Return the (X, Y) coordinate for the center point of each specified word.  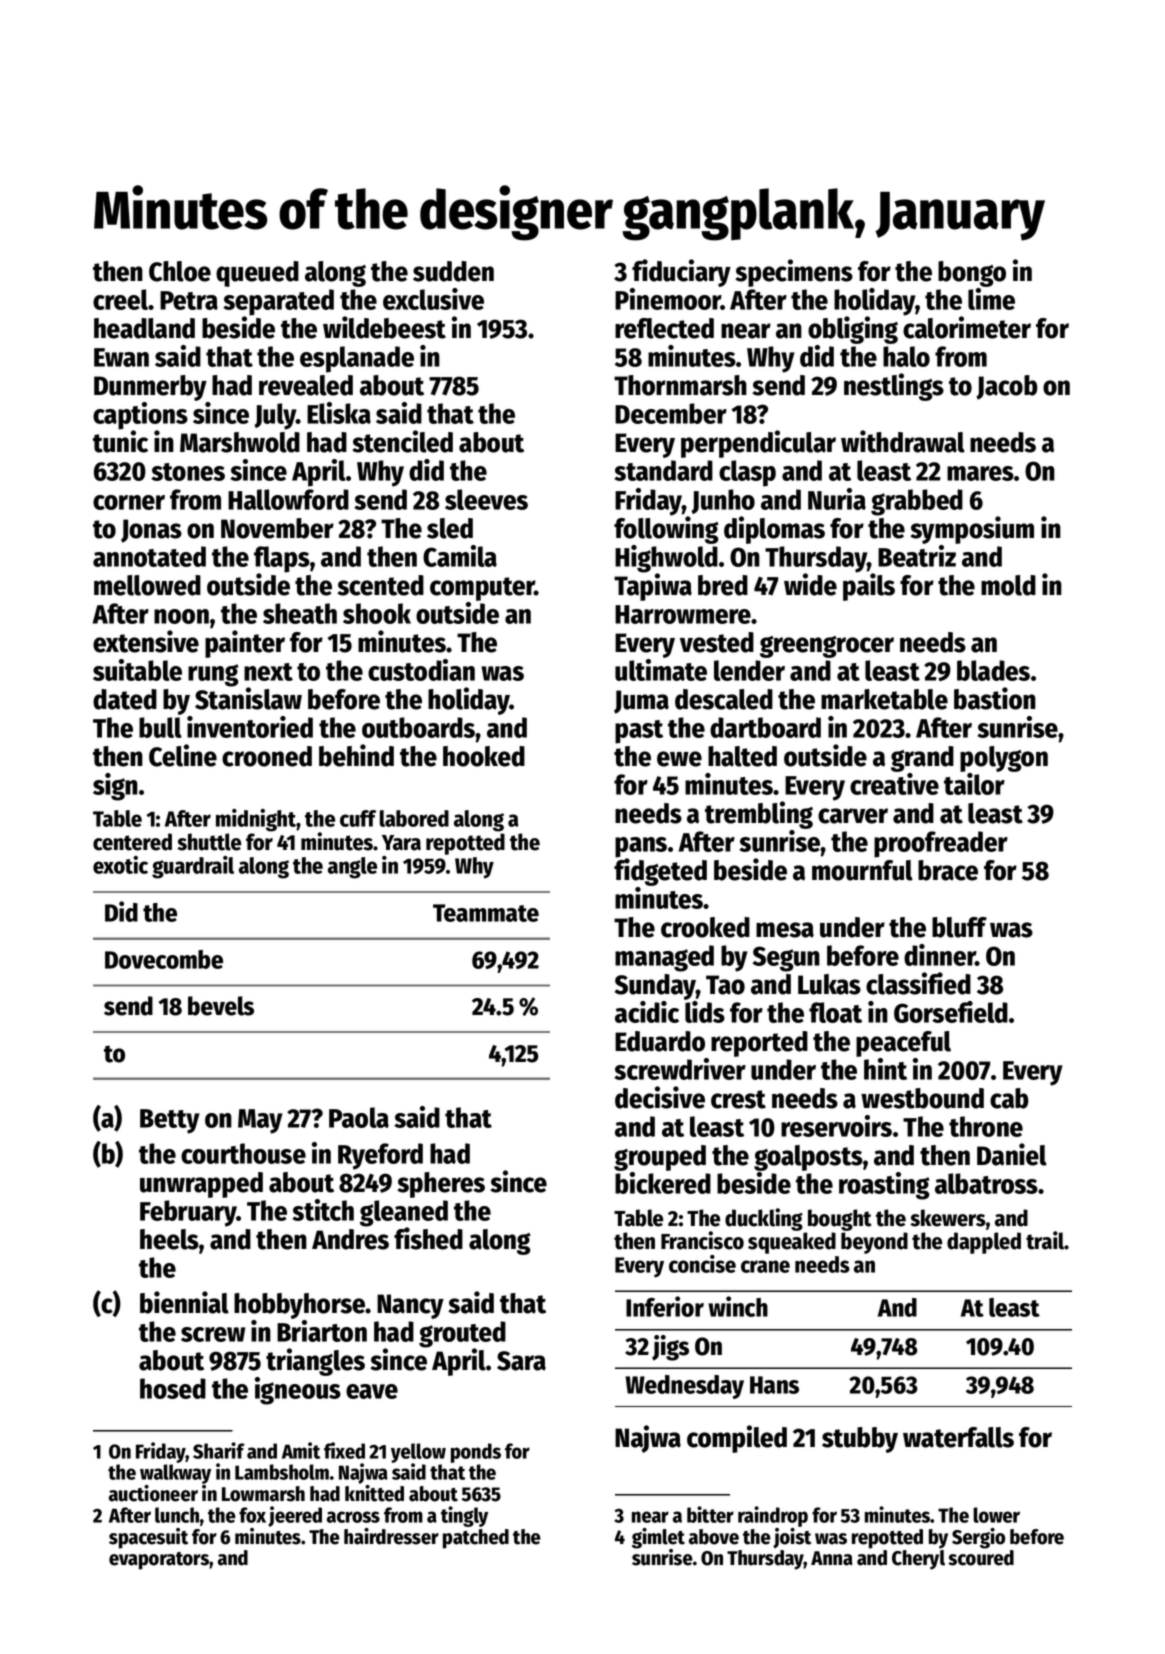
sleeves (486, 499)
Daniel (1012, 1154)
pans (641, 847)
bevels (221, 1006)
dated (125, 699)
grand (922, 759)
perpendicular (758, 444)
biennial (184, 1302)
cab (1009, 1098)
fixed (344, 1450)
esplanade (357, 359)
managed (664, 958)
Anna (832, 1558)
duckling (764, 1219)
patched (476, 1539)
